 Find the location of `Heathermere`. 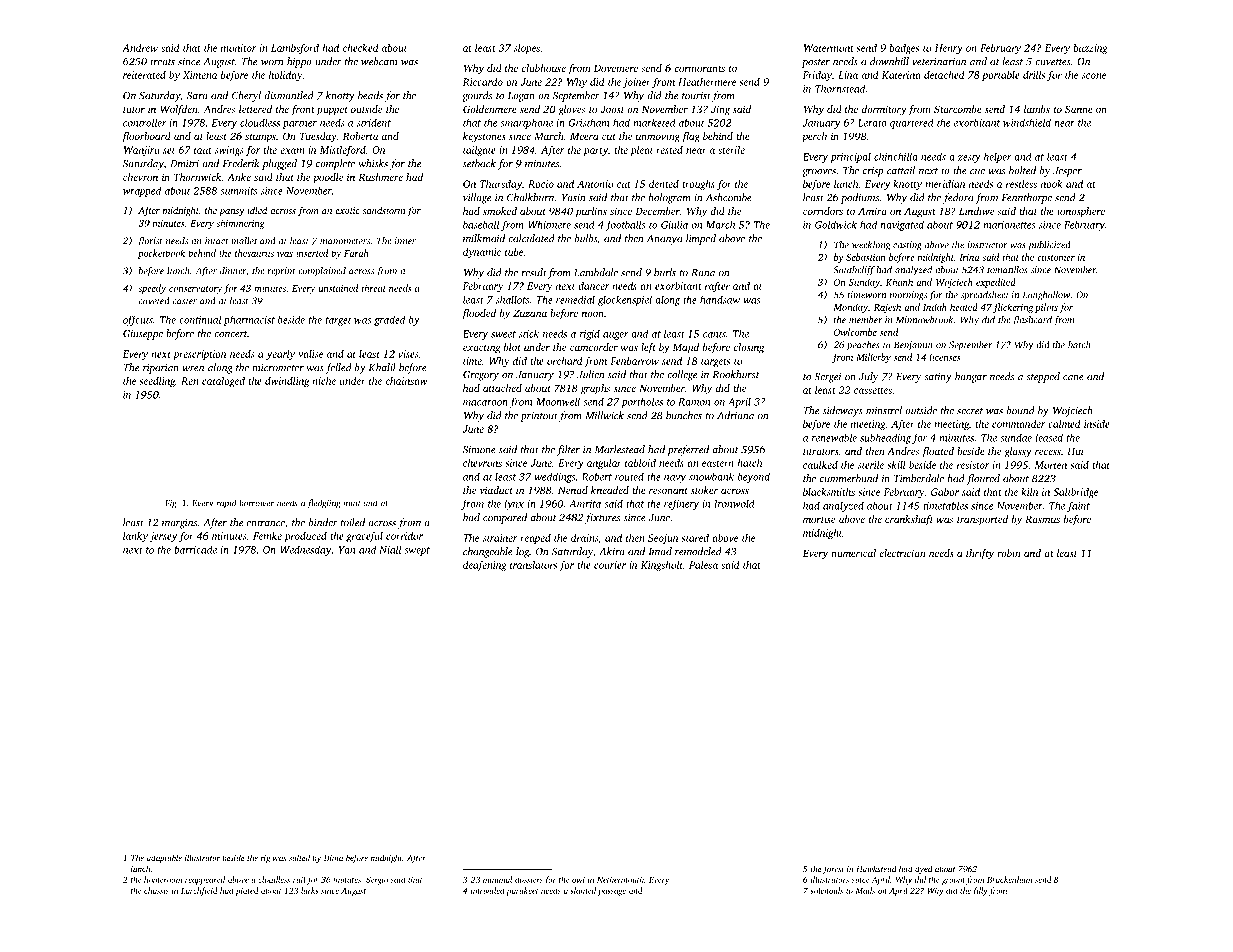

Heathermere is located at coordinates (707, 82).
